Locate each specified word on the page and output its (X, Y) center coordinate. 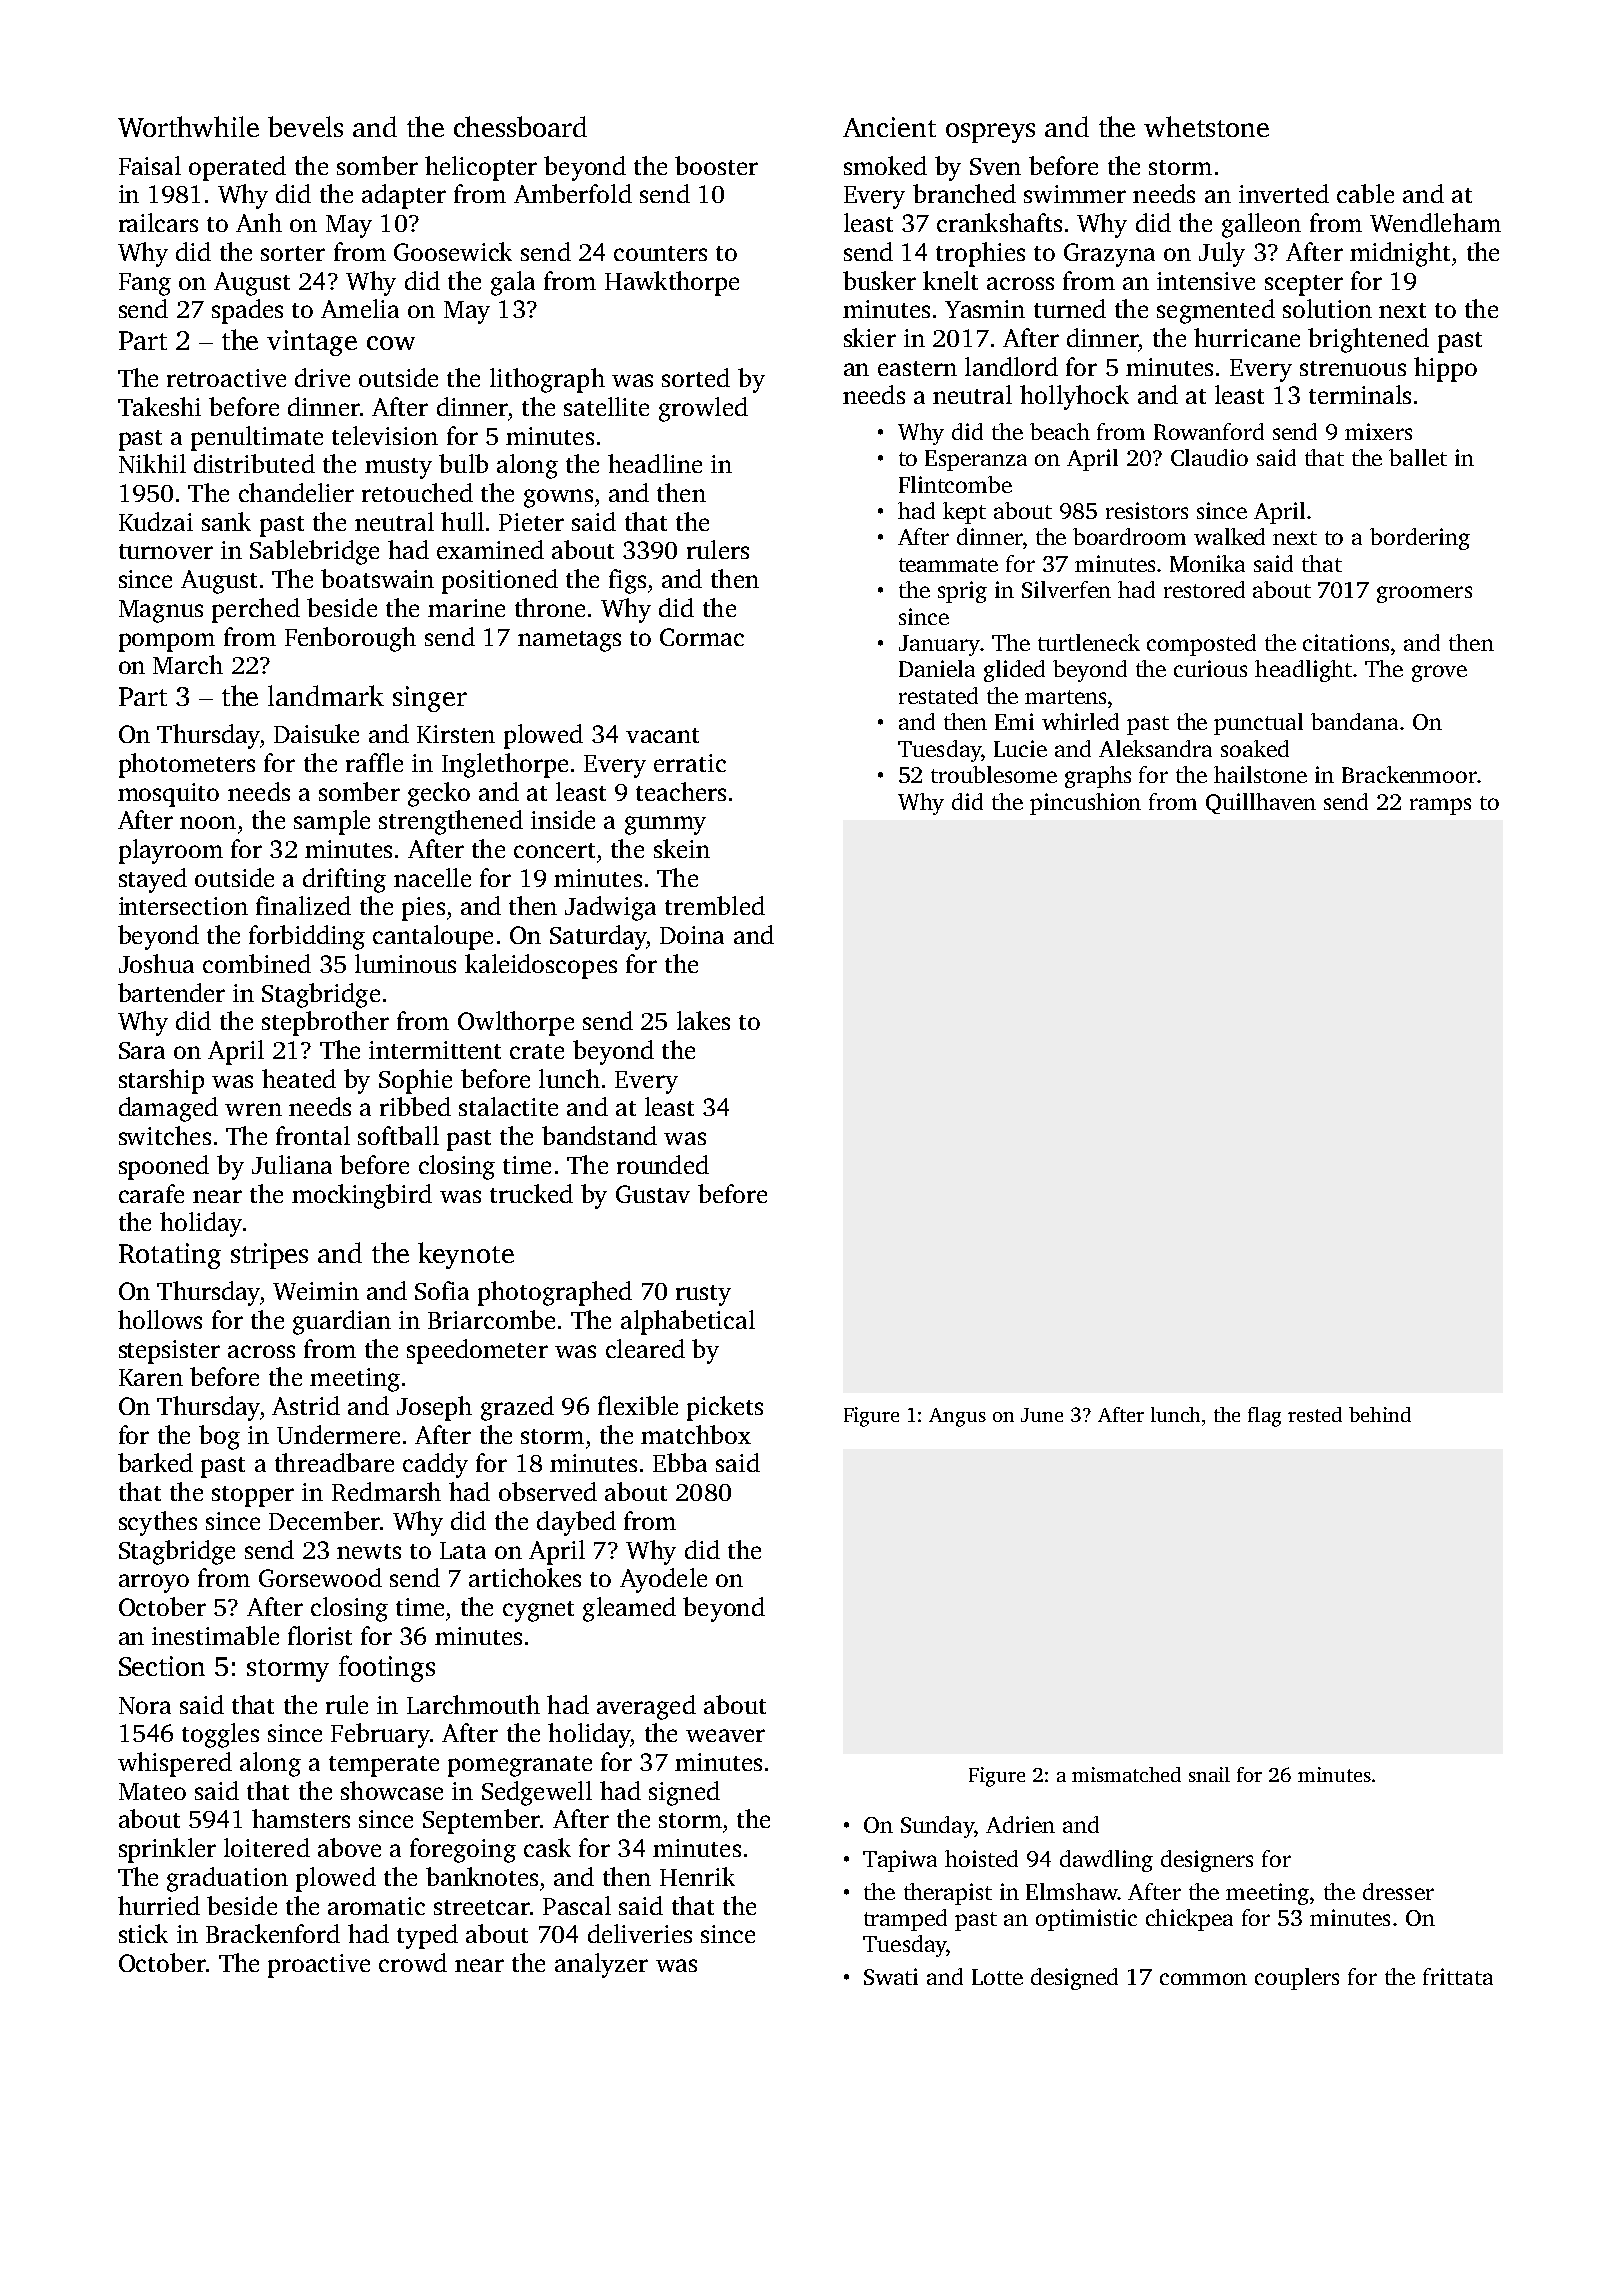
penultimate (257, 438)
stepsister (169, 1352)
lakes (703, 1020)
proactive (319, 1966)
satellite (606, 406)
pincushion (1085, 804)
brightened (1368, 340)
